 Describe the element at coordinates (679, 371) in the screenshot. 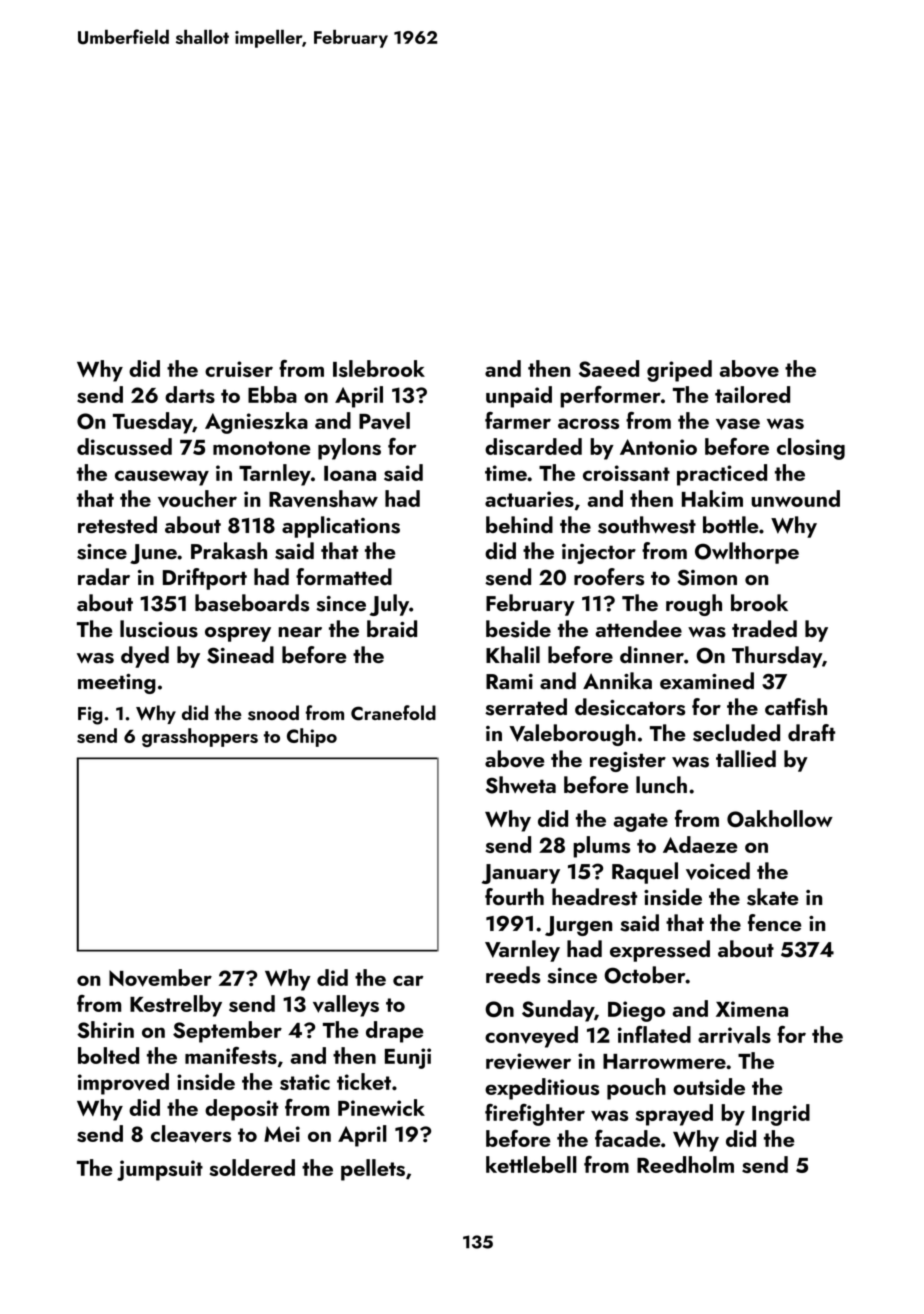

I see `griped` at that location.
